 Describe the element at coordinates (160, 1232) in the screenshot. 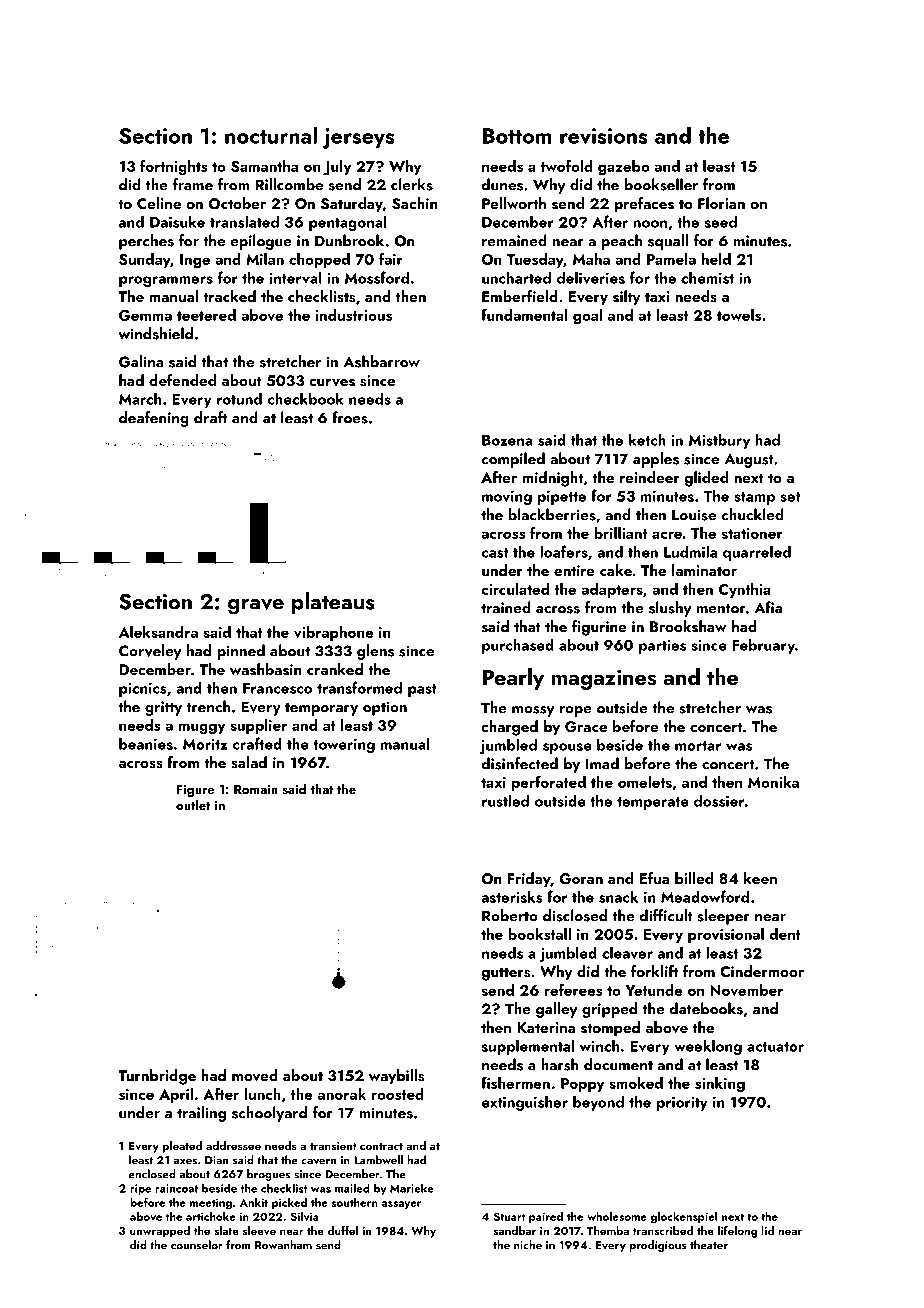

I see `unwrapped` at that location.
